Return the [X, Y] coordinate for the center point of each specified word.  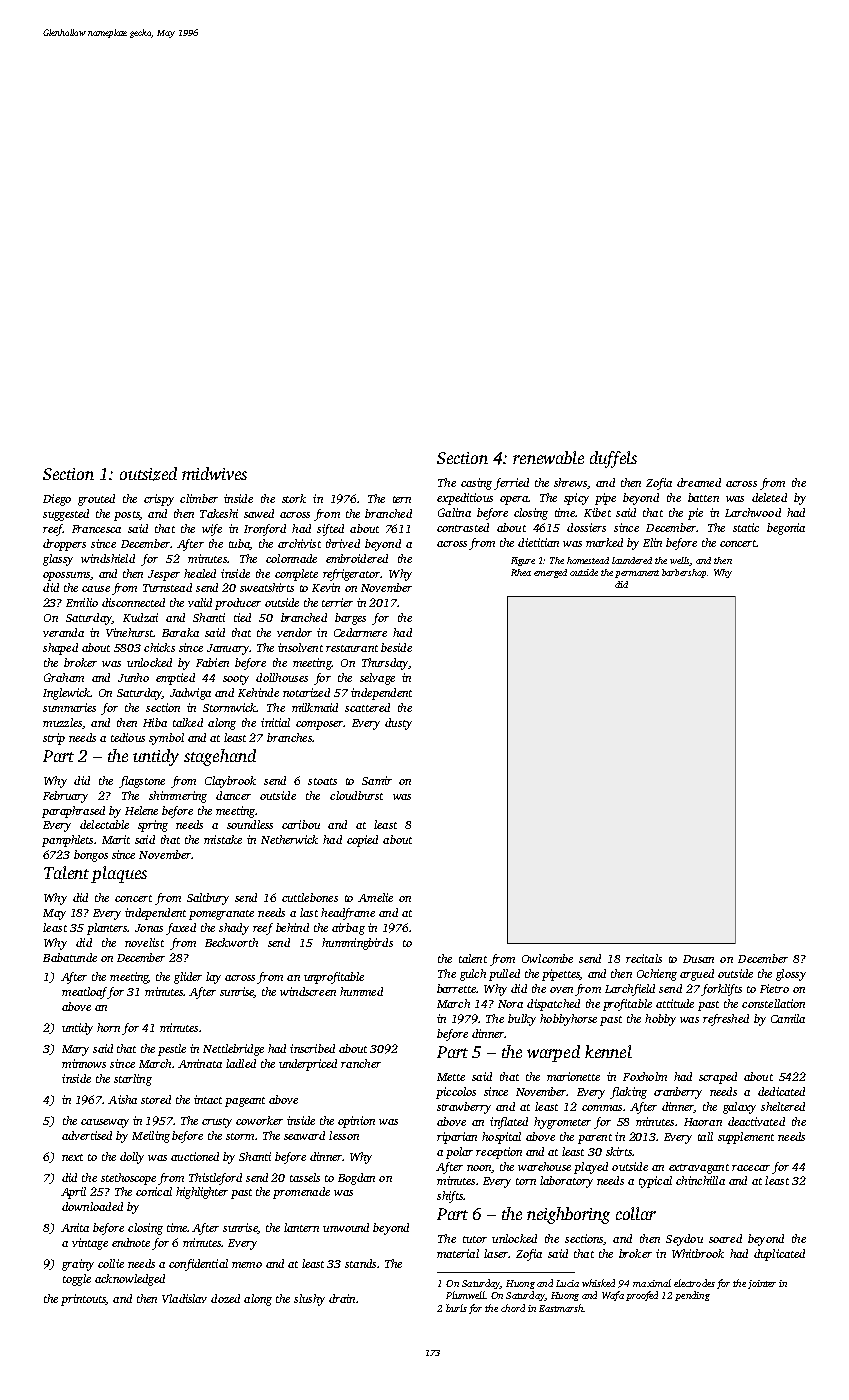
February [65, 797]
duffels [613, 459]
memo [247, 1265]
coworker [259, 1120]
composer [319, 725]
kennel [608, 1051]
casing [476, 484]
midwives [214, 473]
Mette [451, 1077]
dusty [398, 724]
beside [396, 647]
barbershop [684, 573]
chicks [159, 647]
